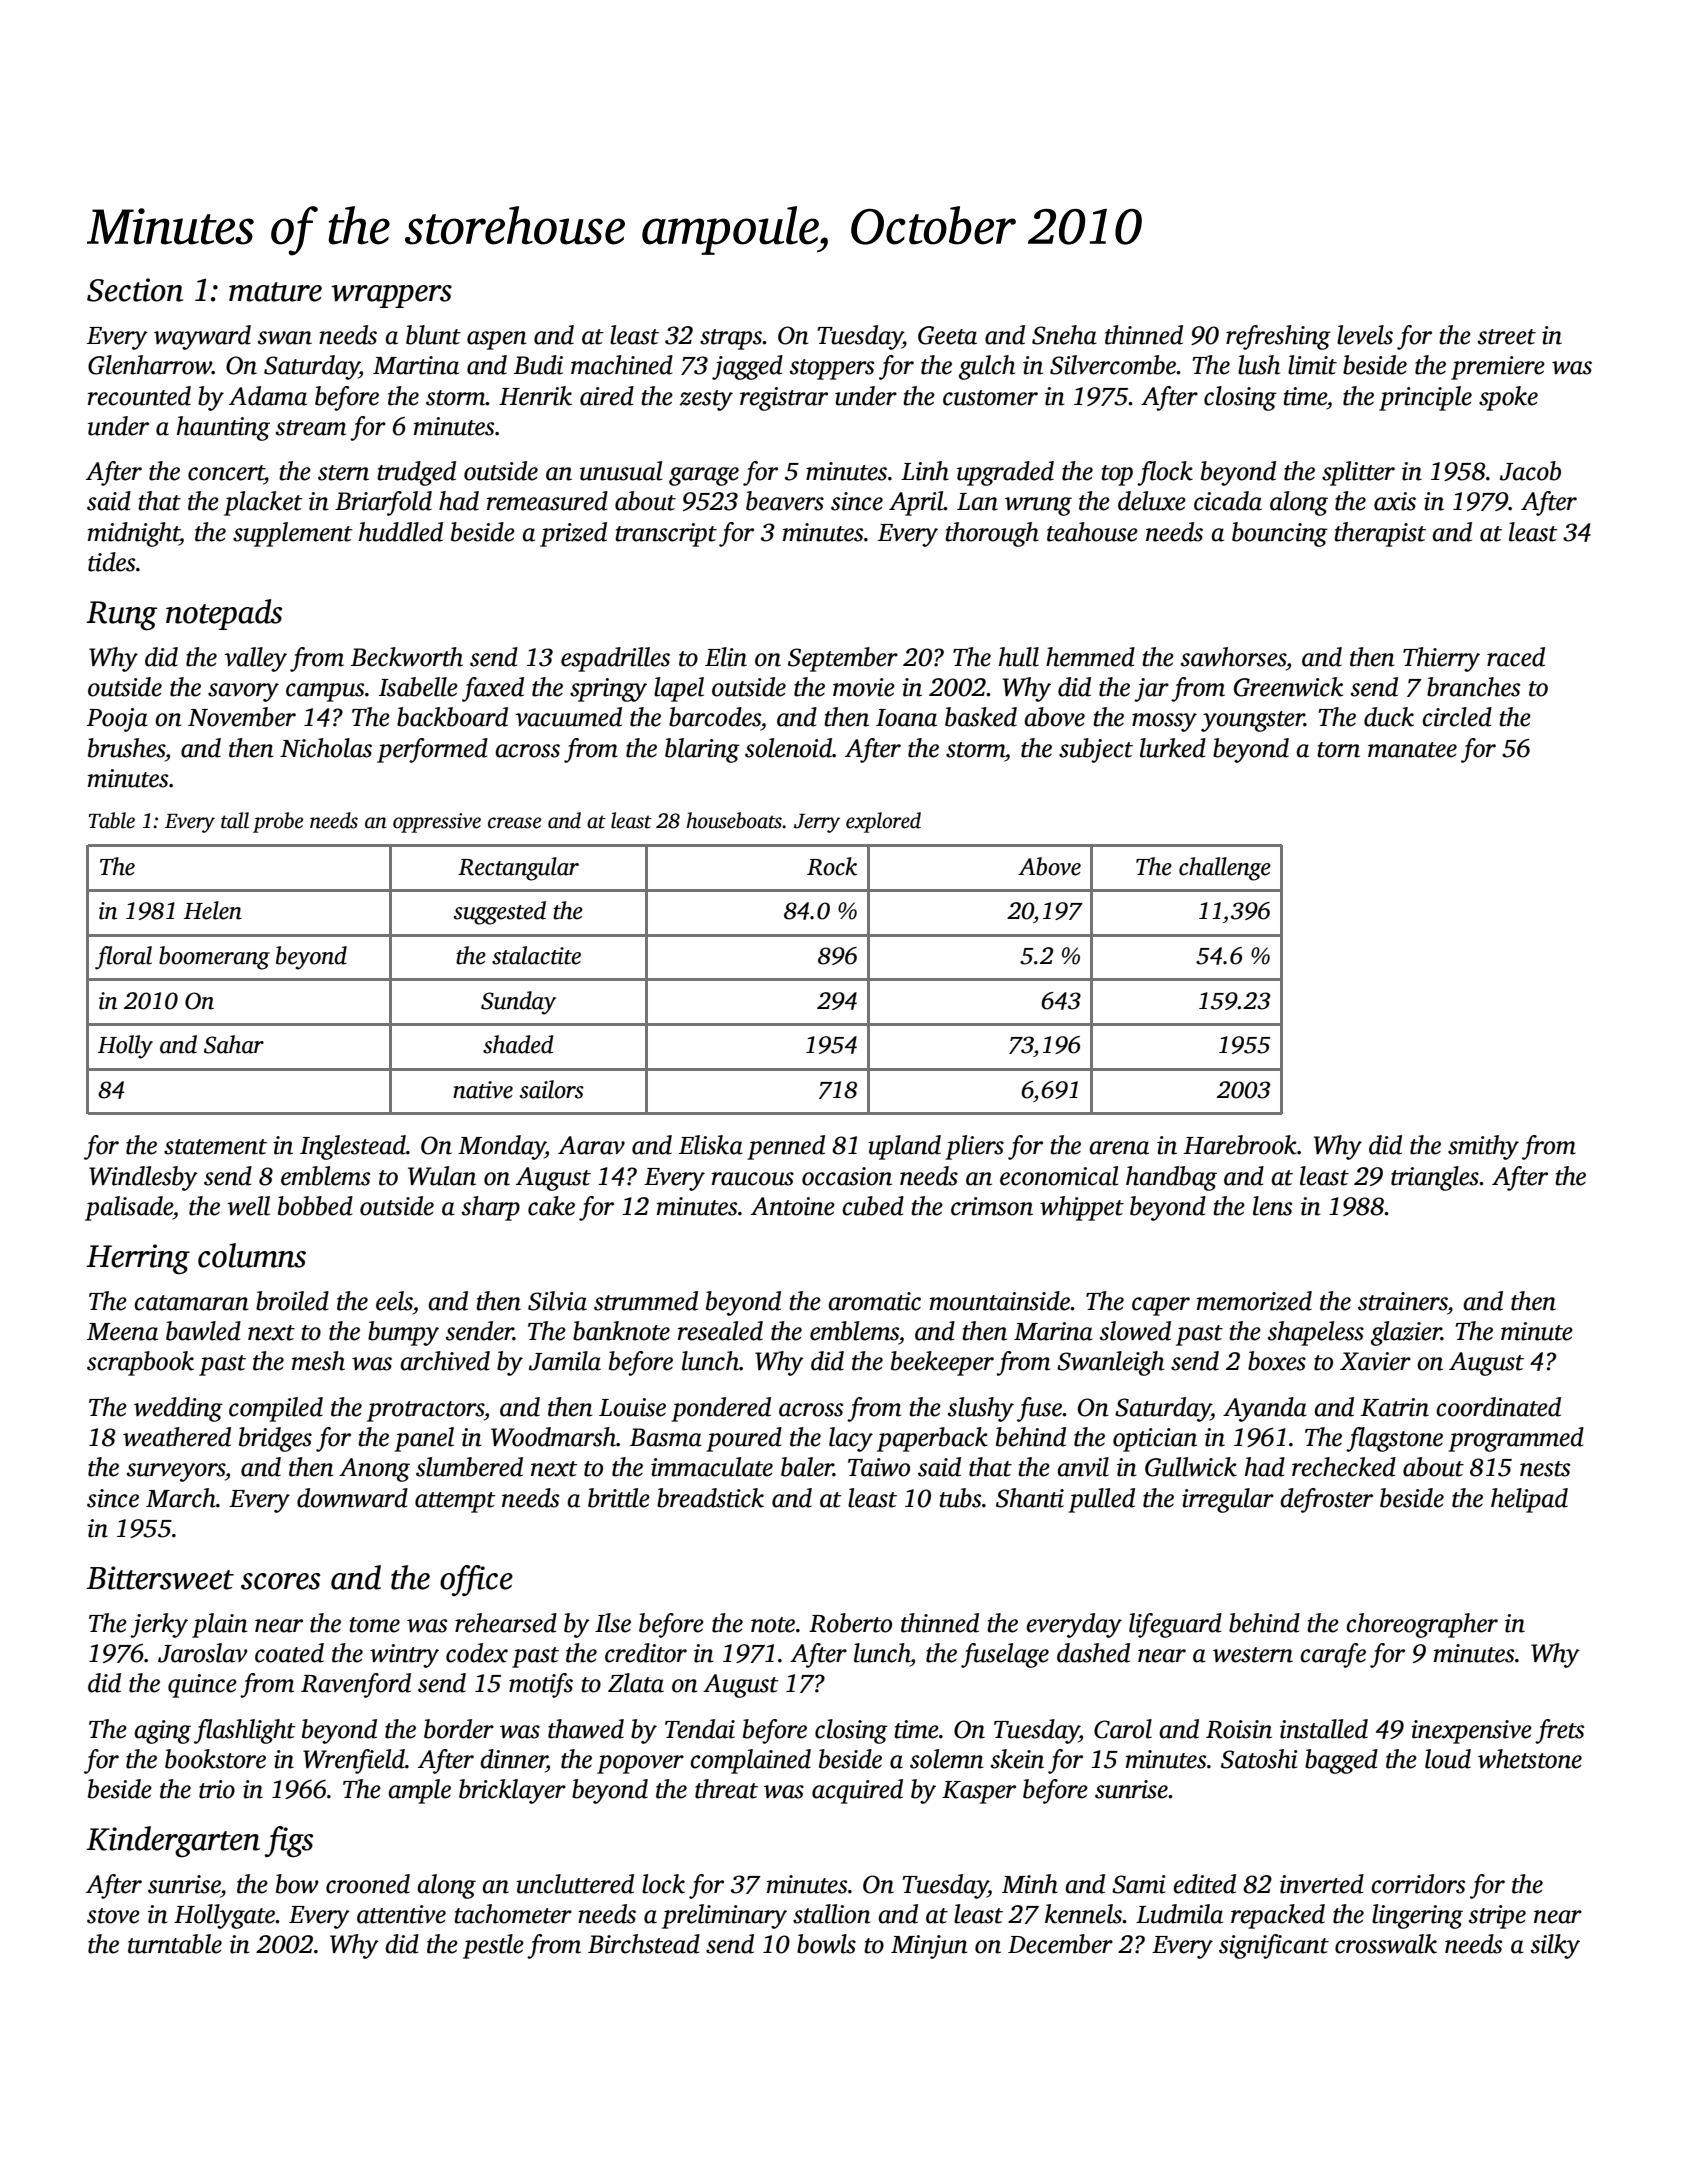 The height and width of the image is (2178, 1683). Describe the element at coordinates (644, 1944) in the image. I see `Birchstead` at that location.
